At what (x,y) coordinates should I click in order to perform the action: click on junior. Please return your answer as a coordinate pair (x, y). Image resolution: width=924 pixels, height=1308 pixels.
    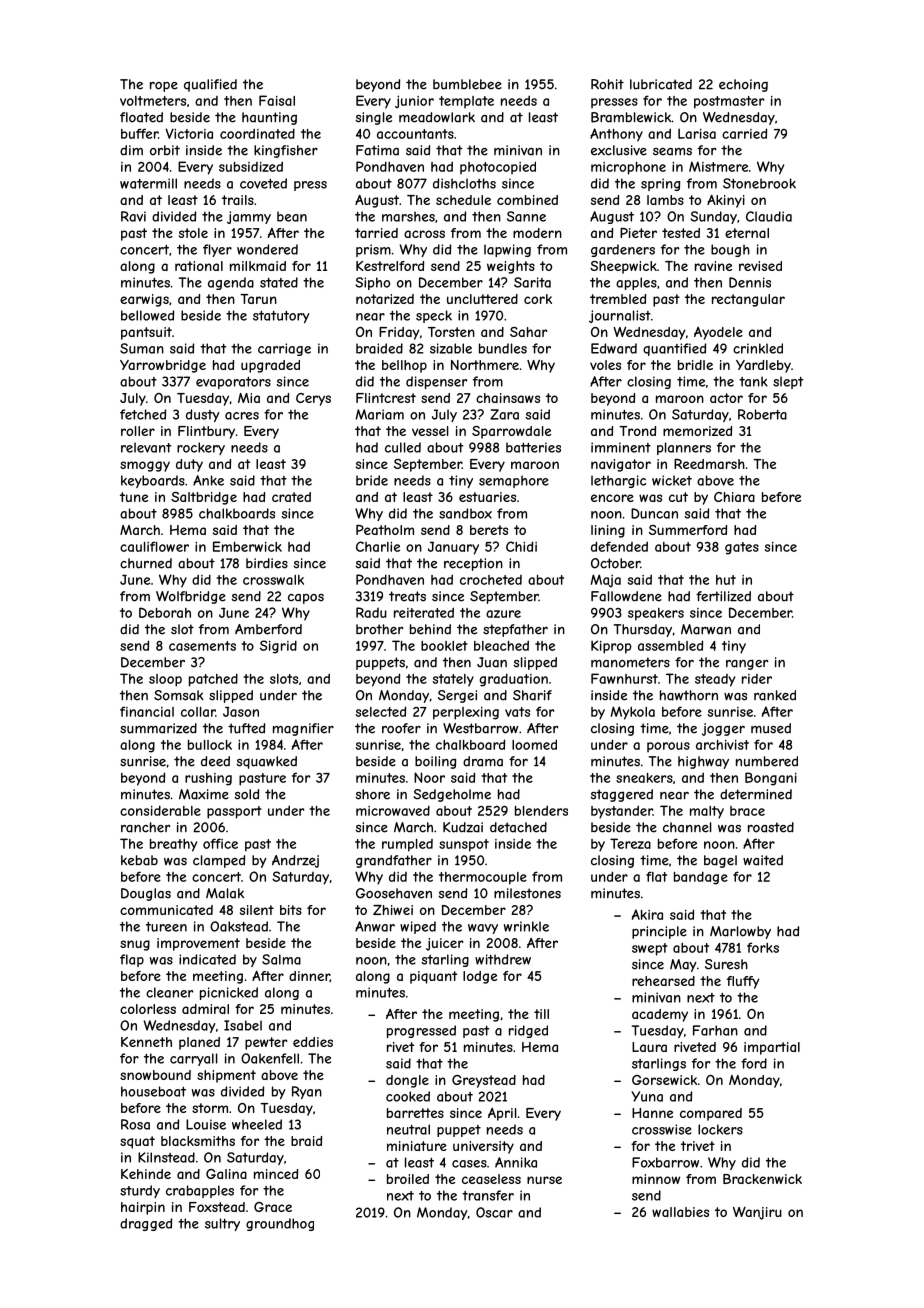
    Looking at the image, I should click on (414, 101).
